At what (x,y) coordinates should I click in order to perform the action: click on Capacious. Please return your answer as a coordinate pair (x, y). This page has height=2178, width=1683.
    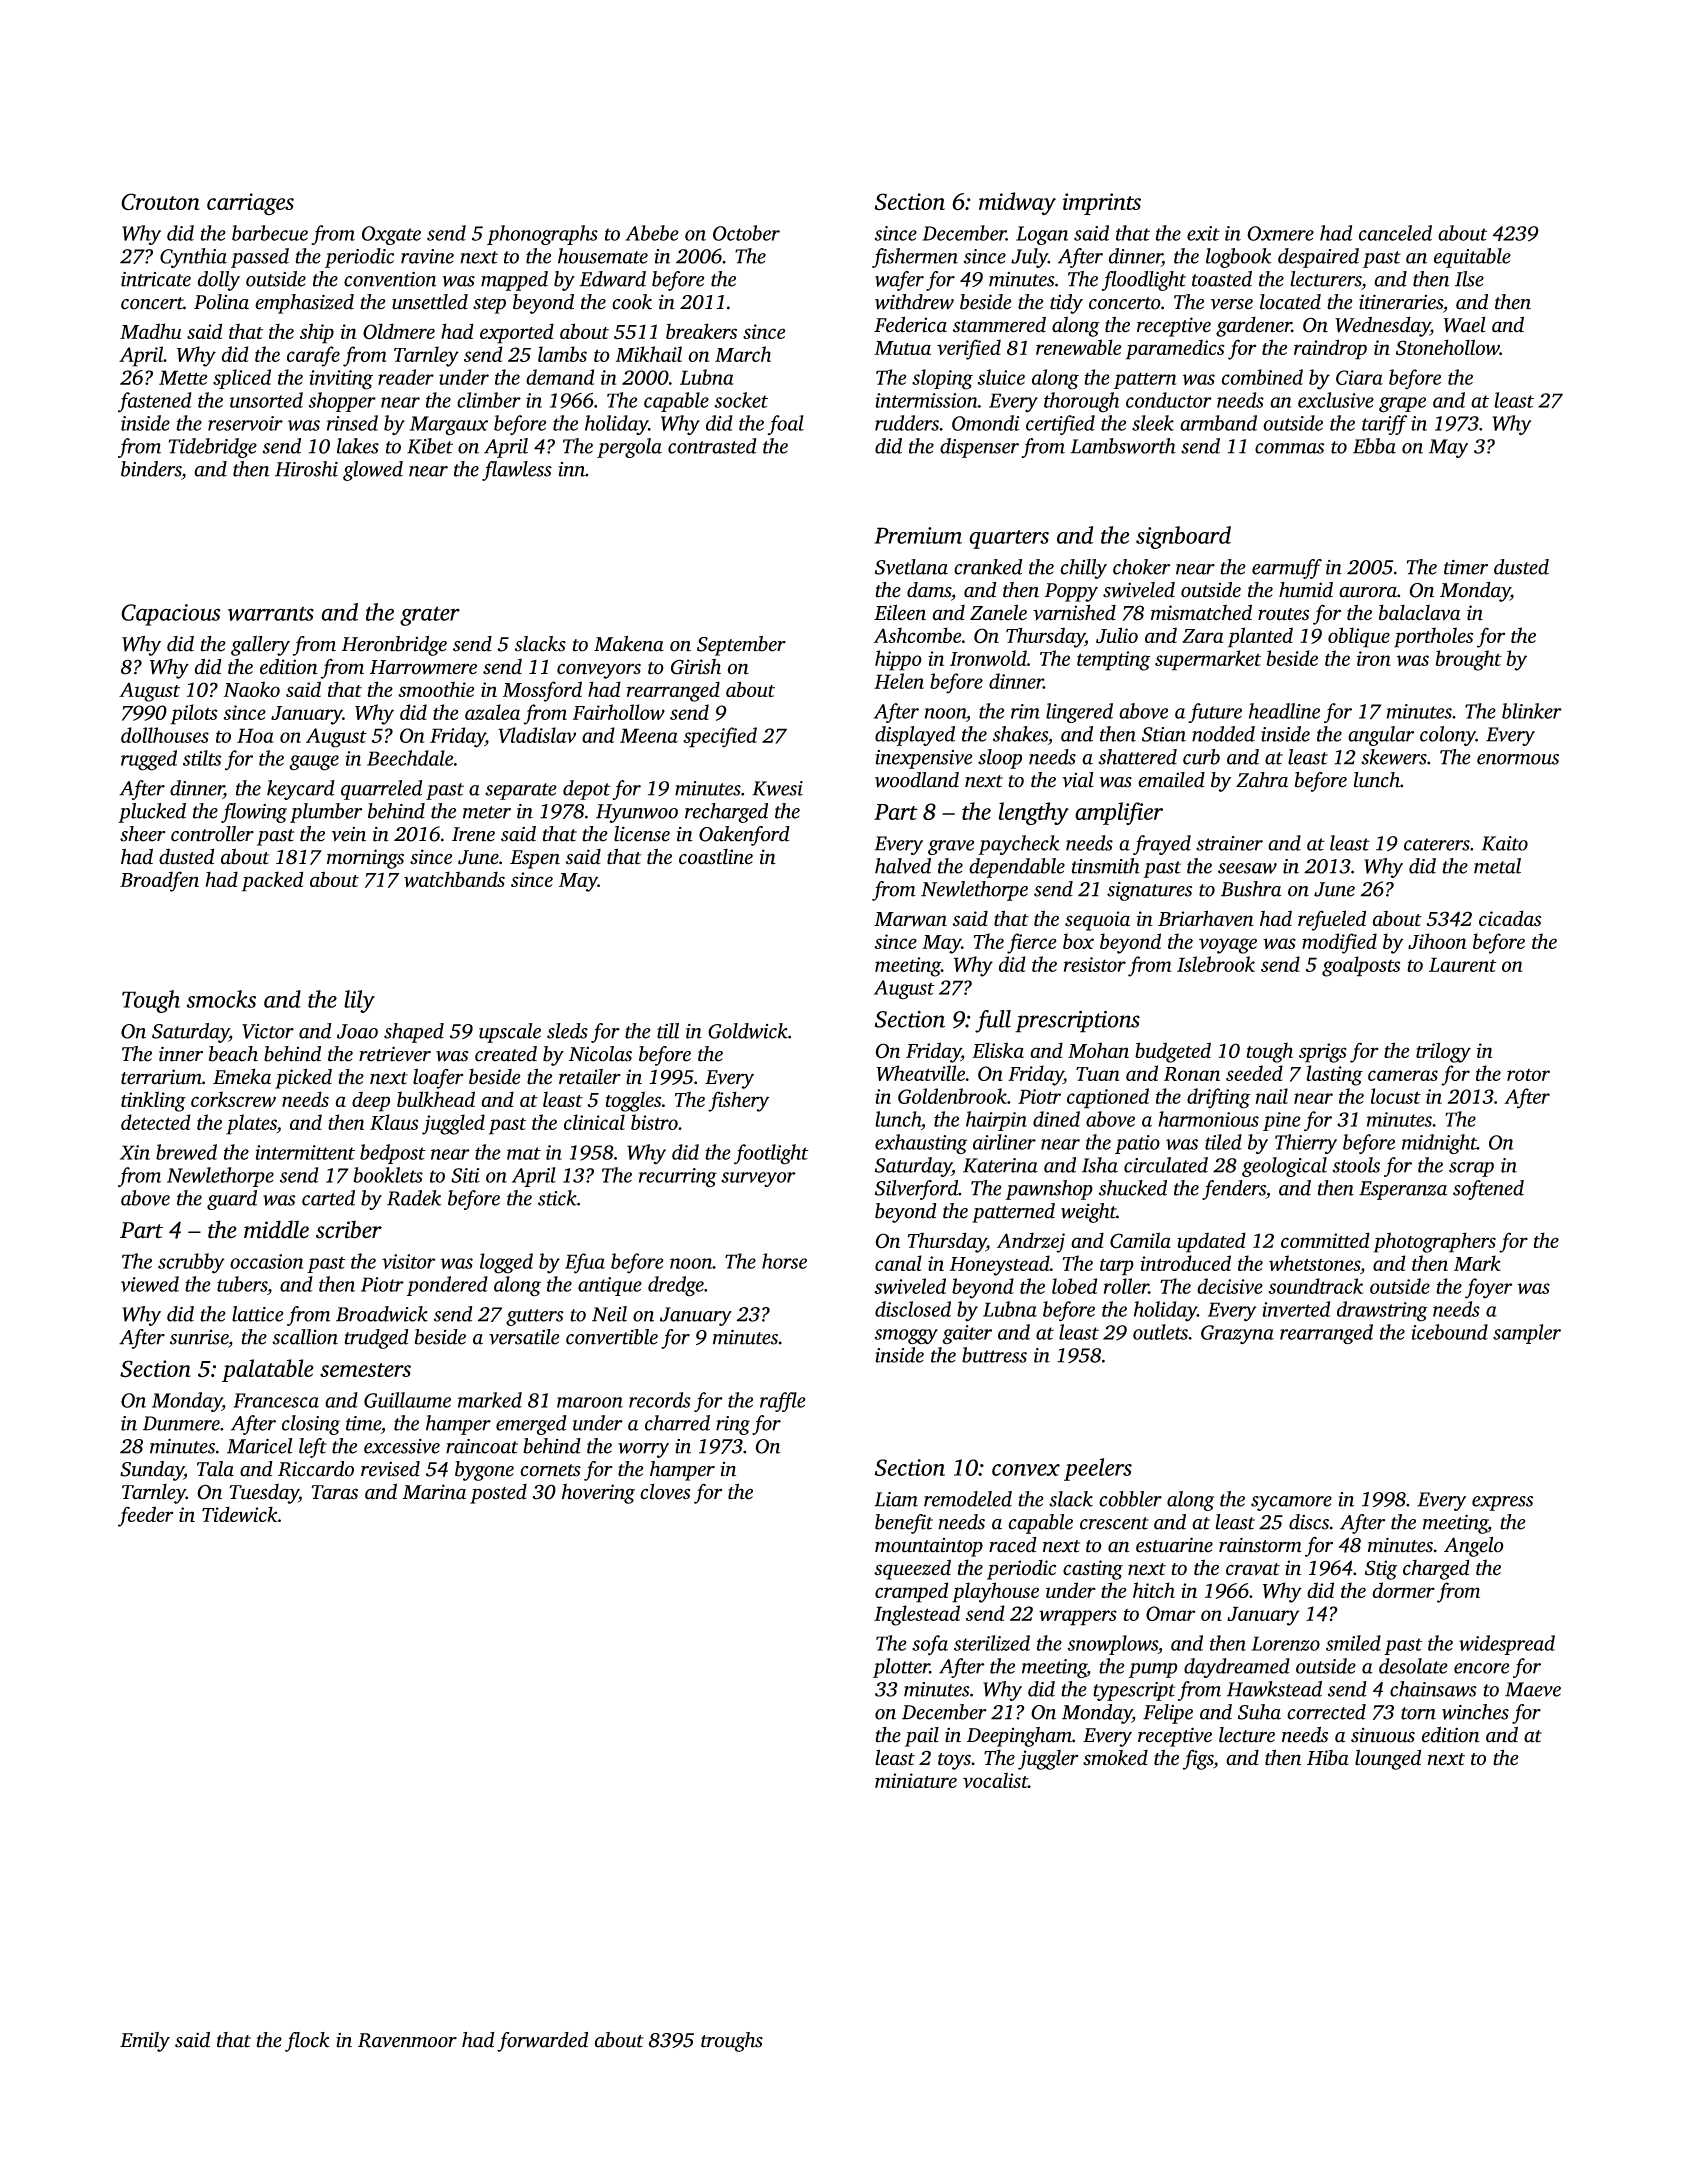
    Looking at the image, I should click on (171, 615).
